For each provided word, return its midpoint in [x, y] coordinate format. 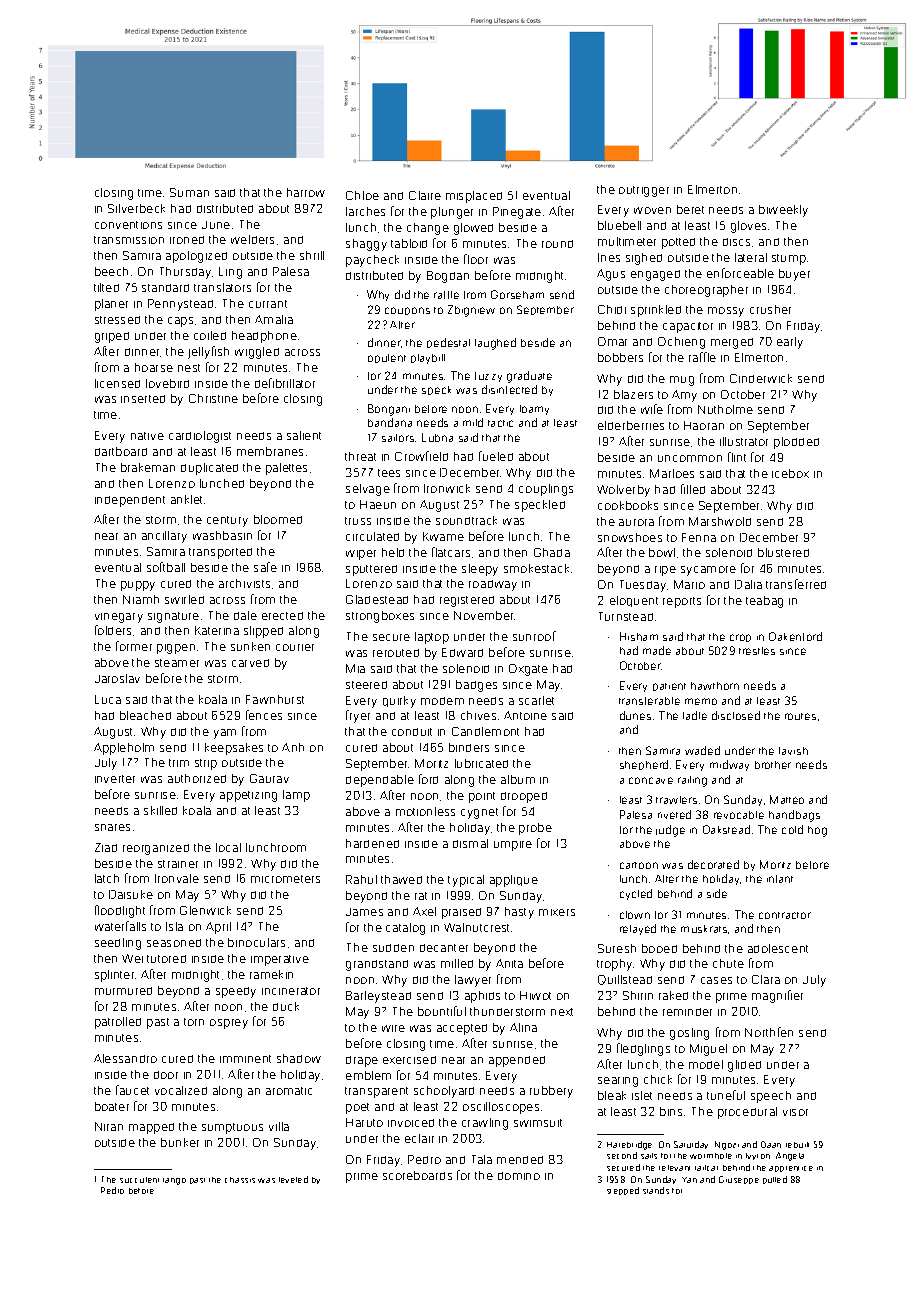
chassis [240, 1180]
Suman [189, 192]
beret [690, 209]
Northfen [769, 1032]
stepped [623, 1191]
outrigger [644, 191]
